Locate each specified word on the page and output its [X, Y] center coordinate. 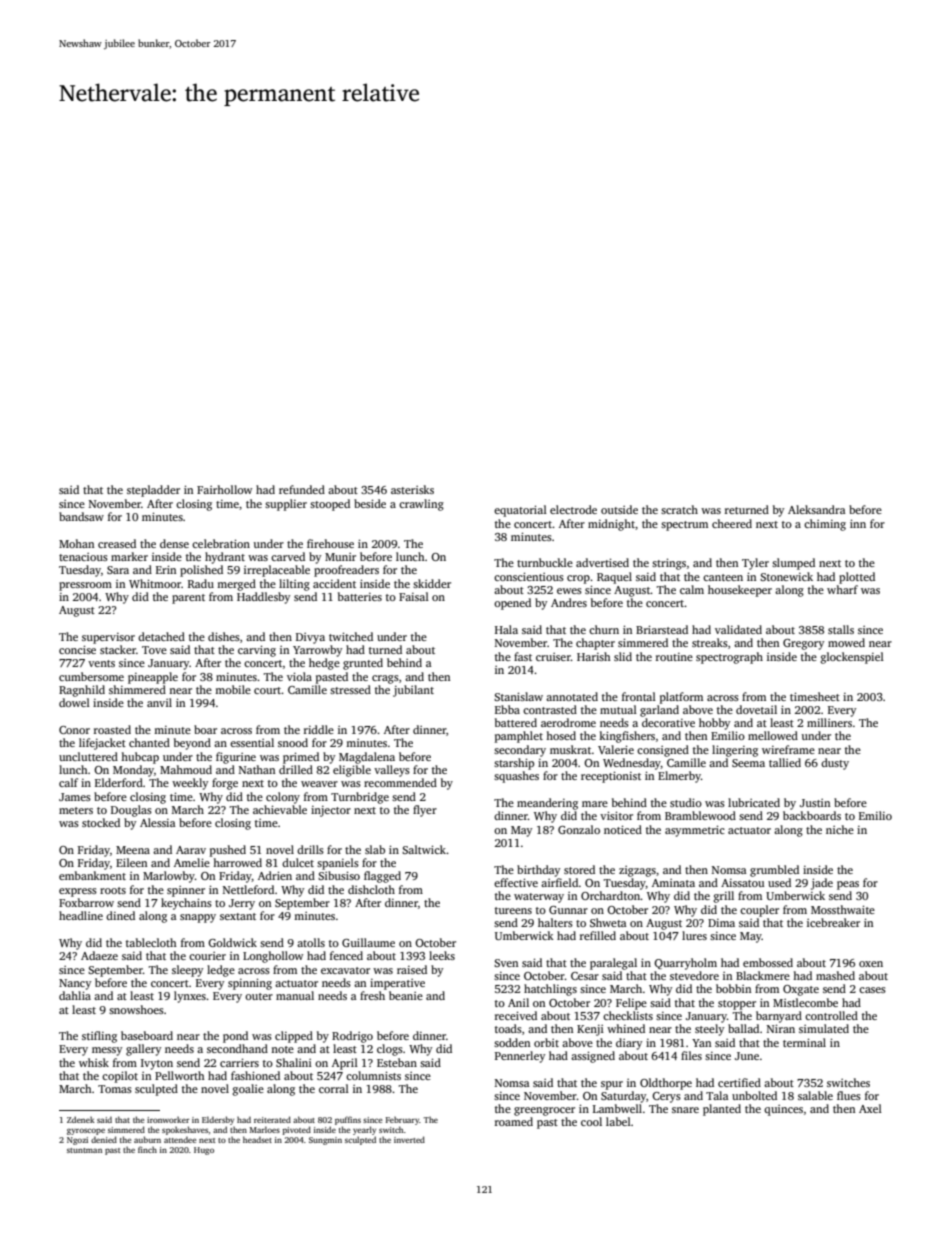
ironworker [168, 1120]
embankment [92, 875]
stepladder [153, 491]
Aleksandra [817, 509]
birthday [539, 871]
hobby [715, 724]
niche [840, 829]
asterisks [412, 489]
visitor [616, 815]
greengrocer [544, 1111]
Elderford [119, 782]
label [618, 1121]
